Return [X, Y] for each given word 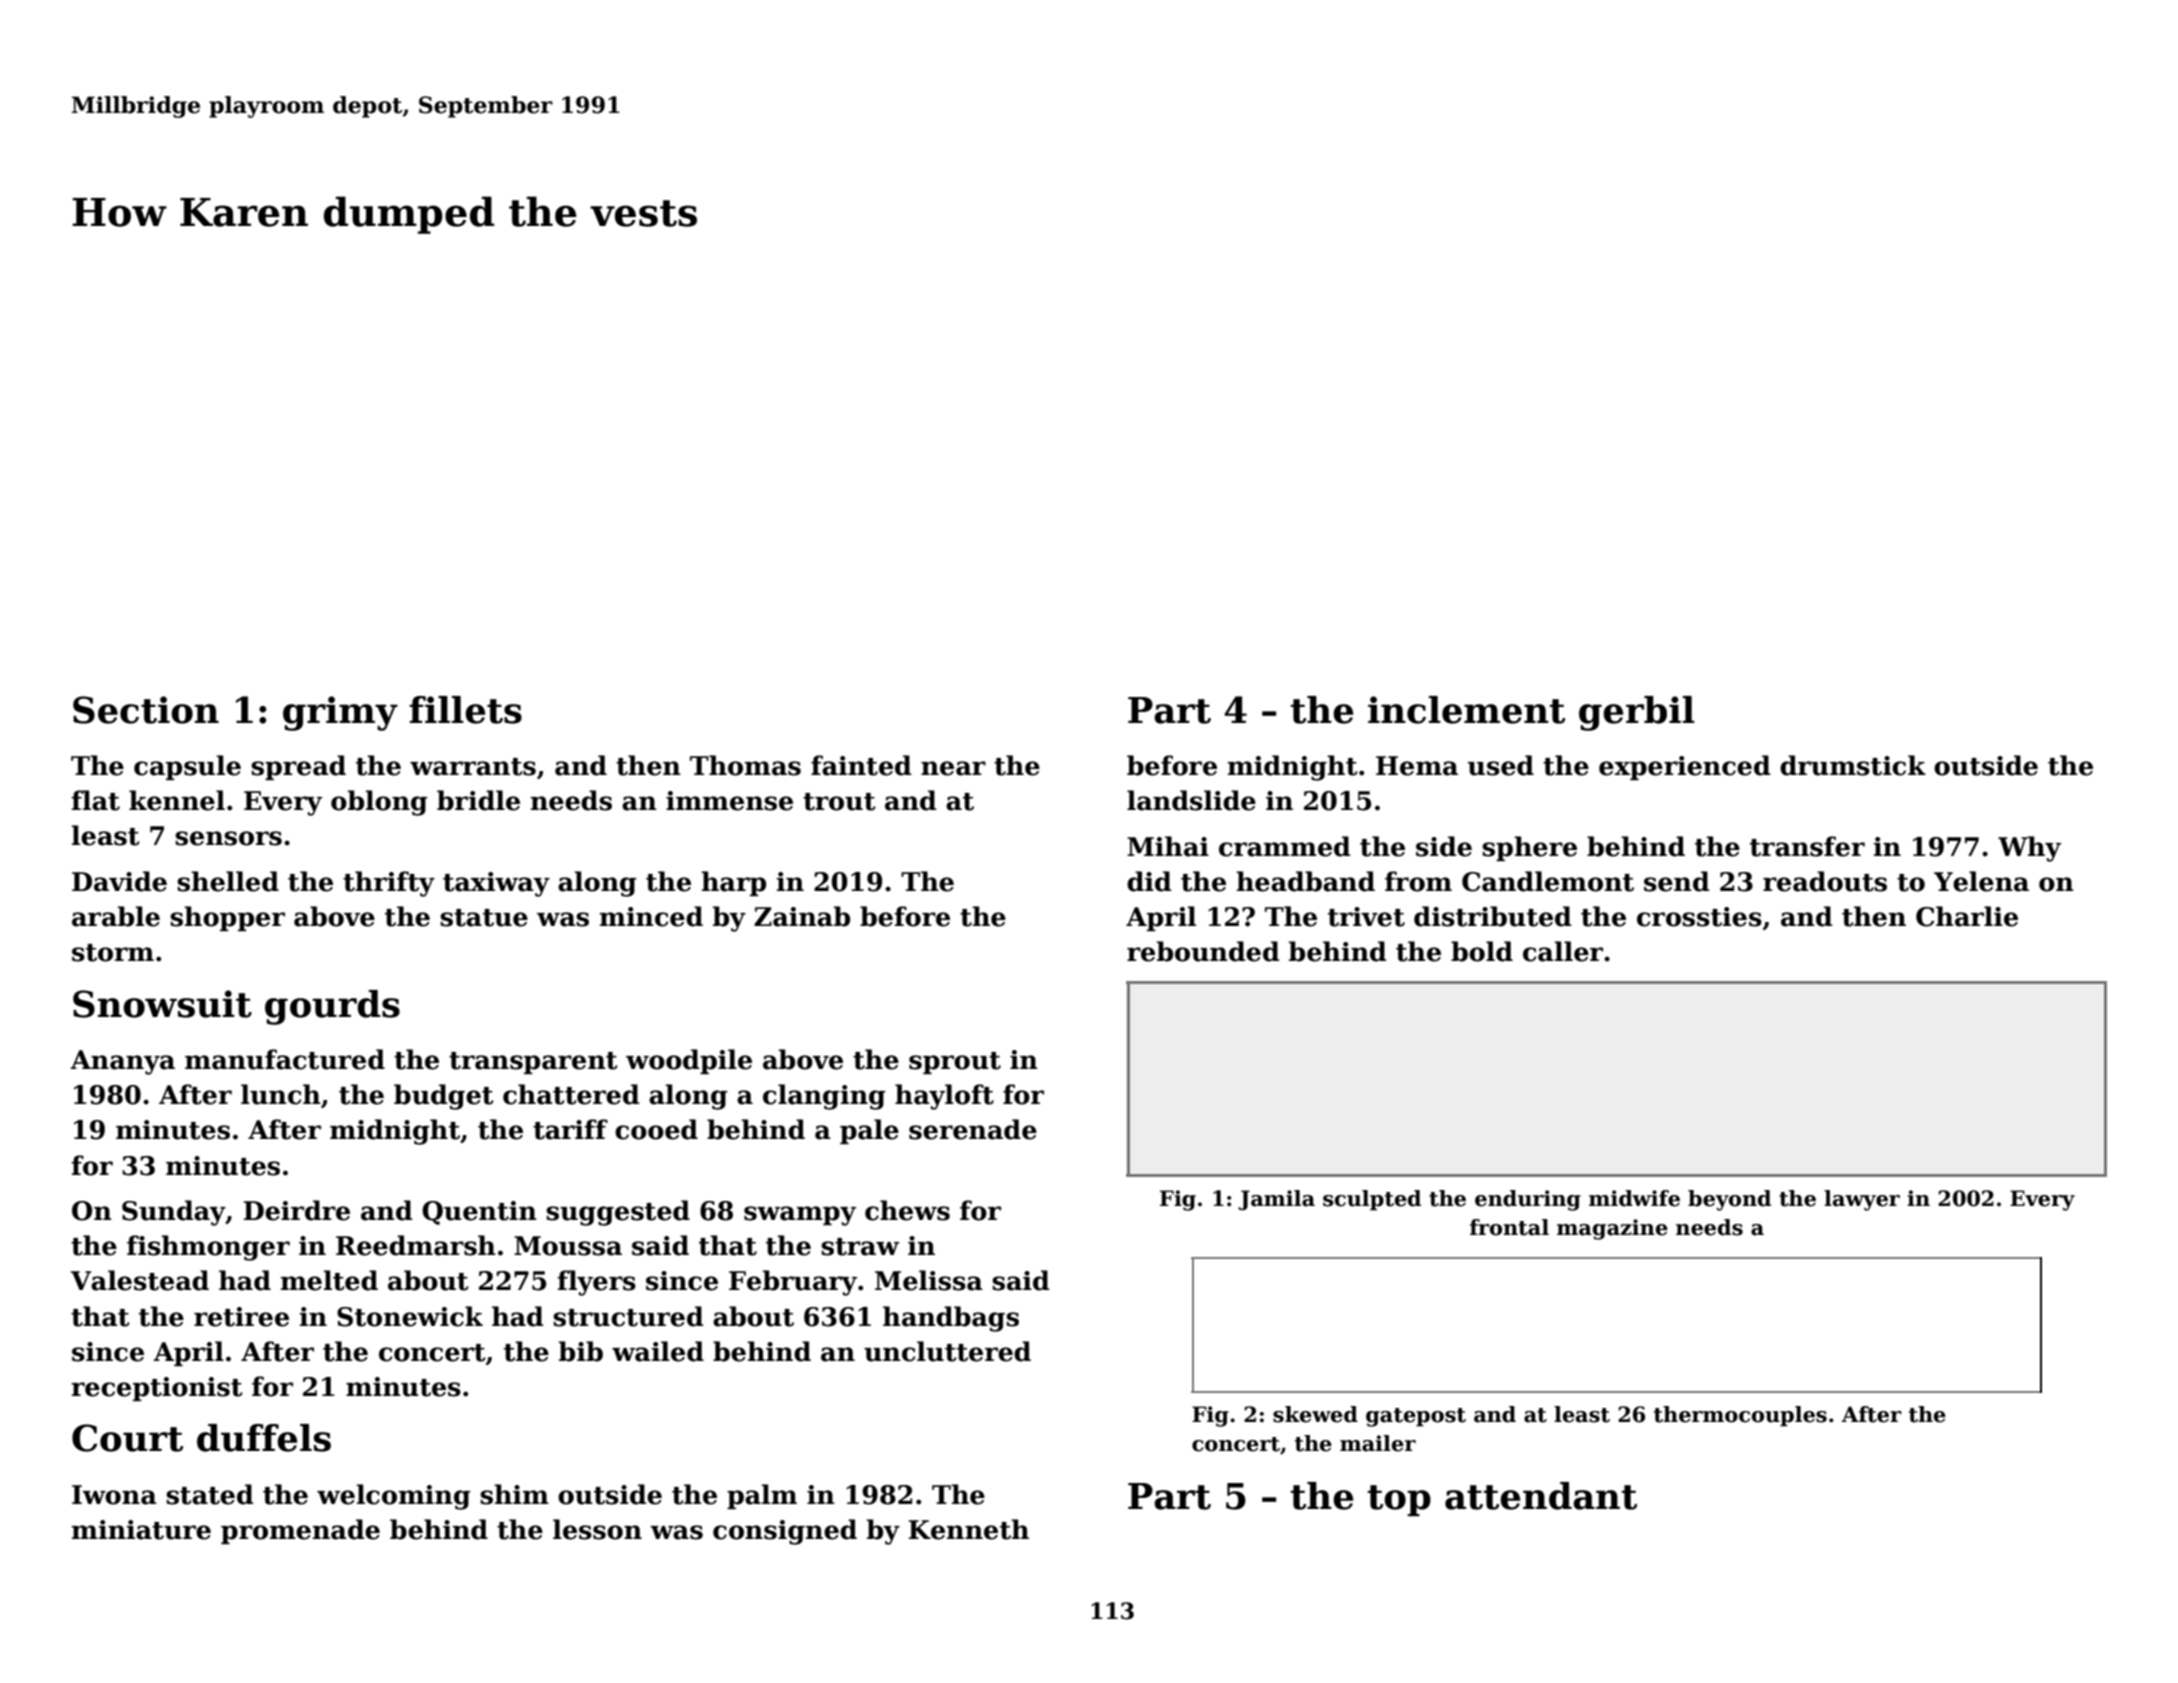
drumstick [1853, 765]
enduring [1528, 1200]
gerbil [1637, 713]
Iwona [114, 1495]
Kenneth [969, 1529]
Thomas [745, 765]
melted [329, 1280]
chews [907, 1210]
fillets [465, 710]
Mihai [1168, 846]
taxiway [496, 884]
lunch [281, 1094]
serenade [973, 1129]
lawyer [1862, 1200]
